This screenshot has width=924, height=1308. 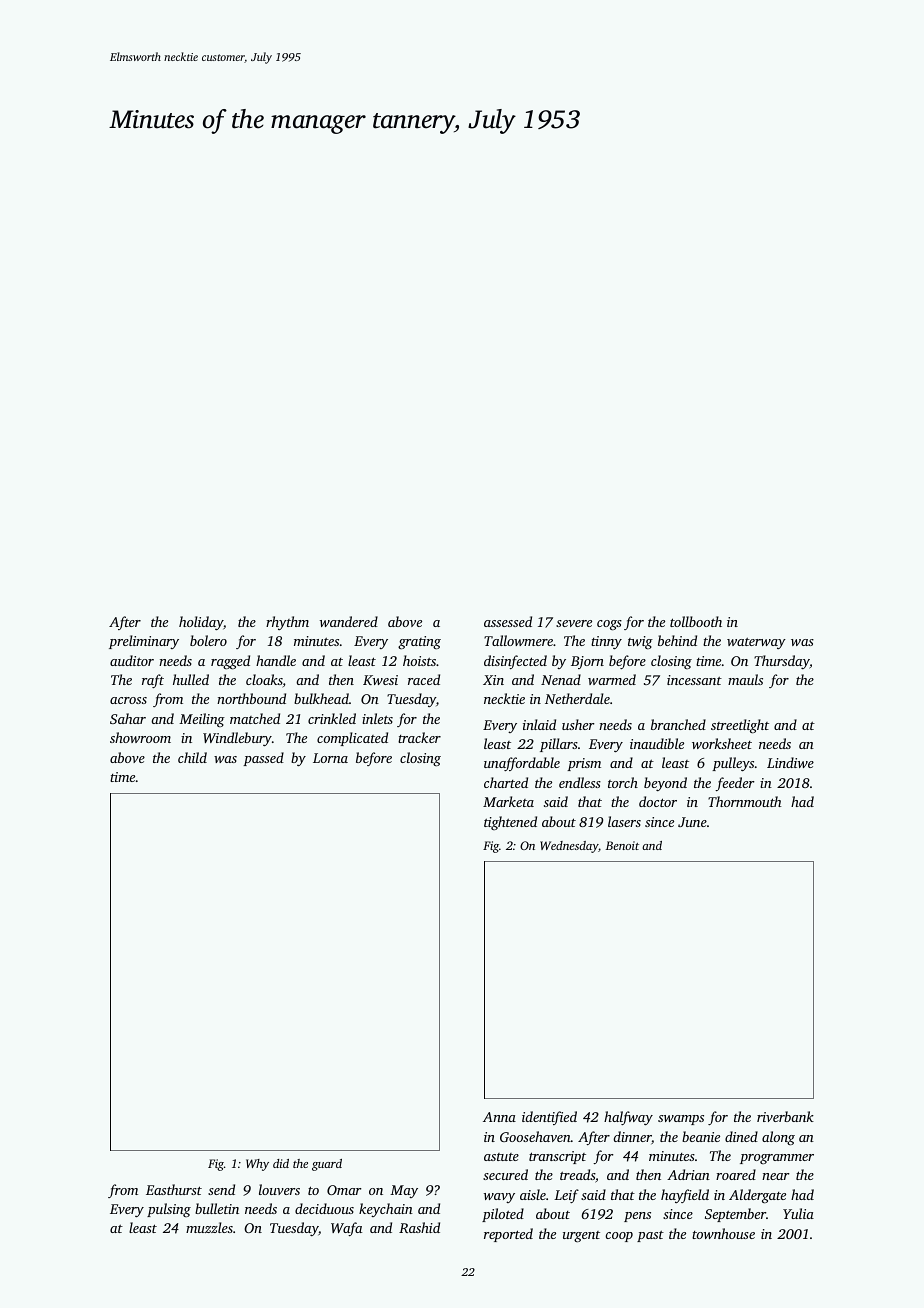 What do you see at coordinates (419, 737) in the screenshot?
I see `tracker` at bounding box center [419, 737].
